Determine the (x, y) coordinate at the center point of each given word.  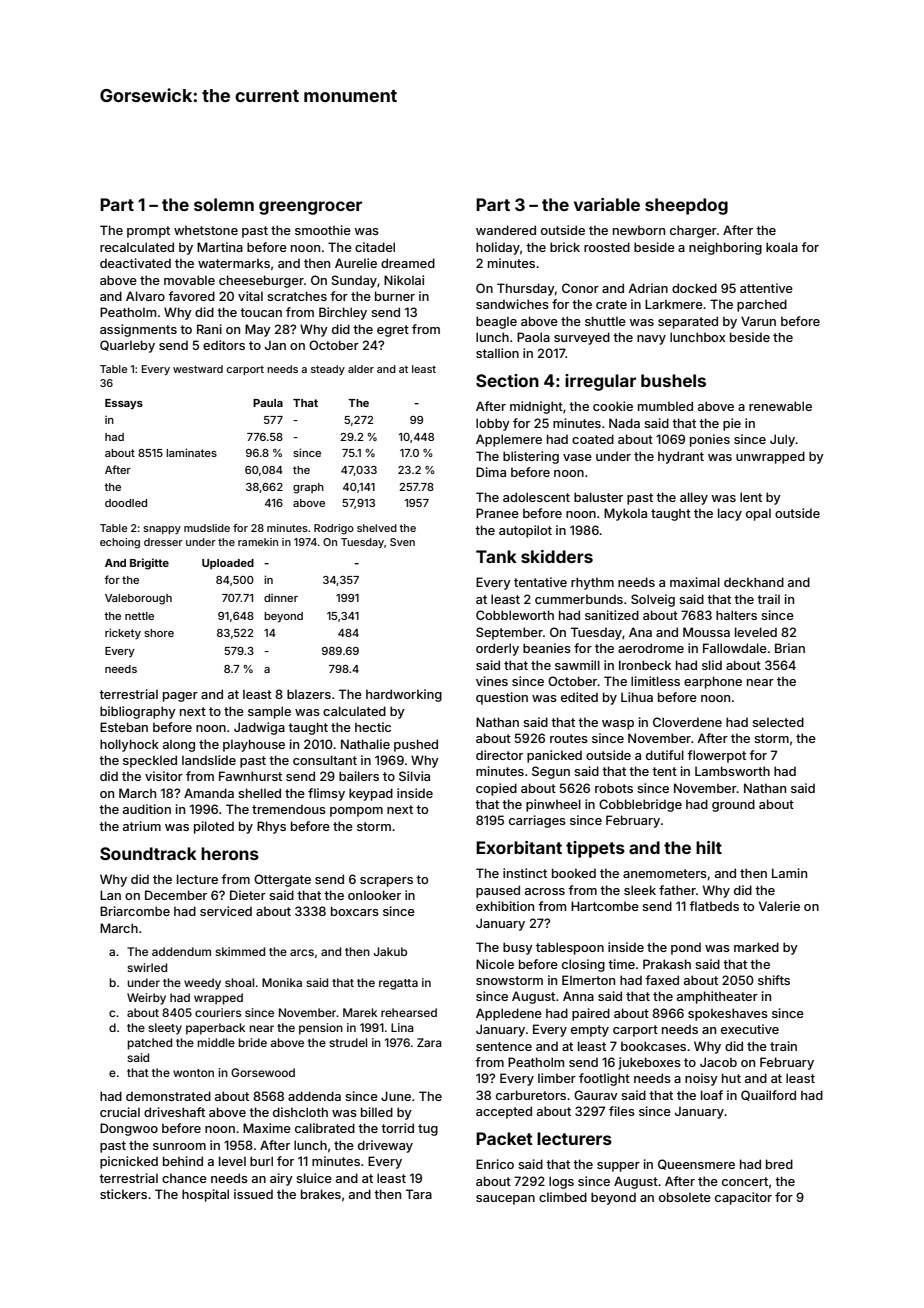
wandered (506, 230)
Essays (124, 404)
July (783, 440)
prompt (148, 232)
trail (768, 599)
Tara (419, 1194)
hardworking (404, 695)
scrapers (386, 882)
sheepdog (686, 206)
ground (733, 805)
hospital (205, 1195)
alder (361, 369)
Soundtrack (148, 853)
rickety (123, 634)
